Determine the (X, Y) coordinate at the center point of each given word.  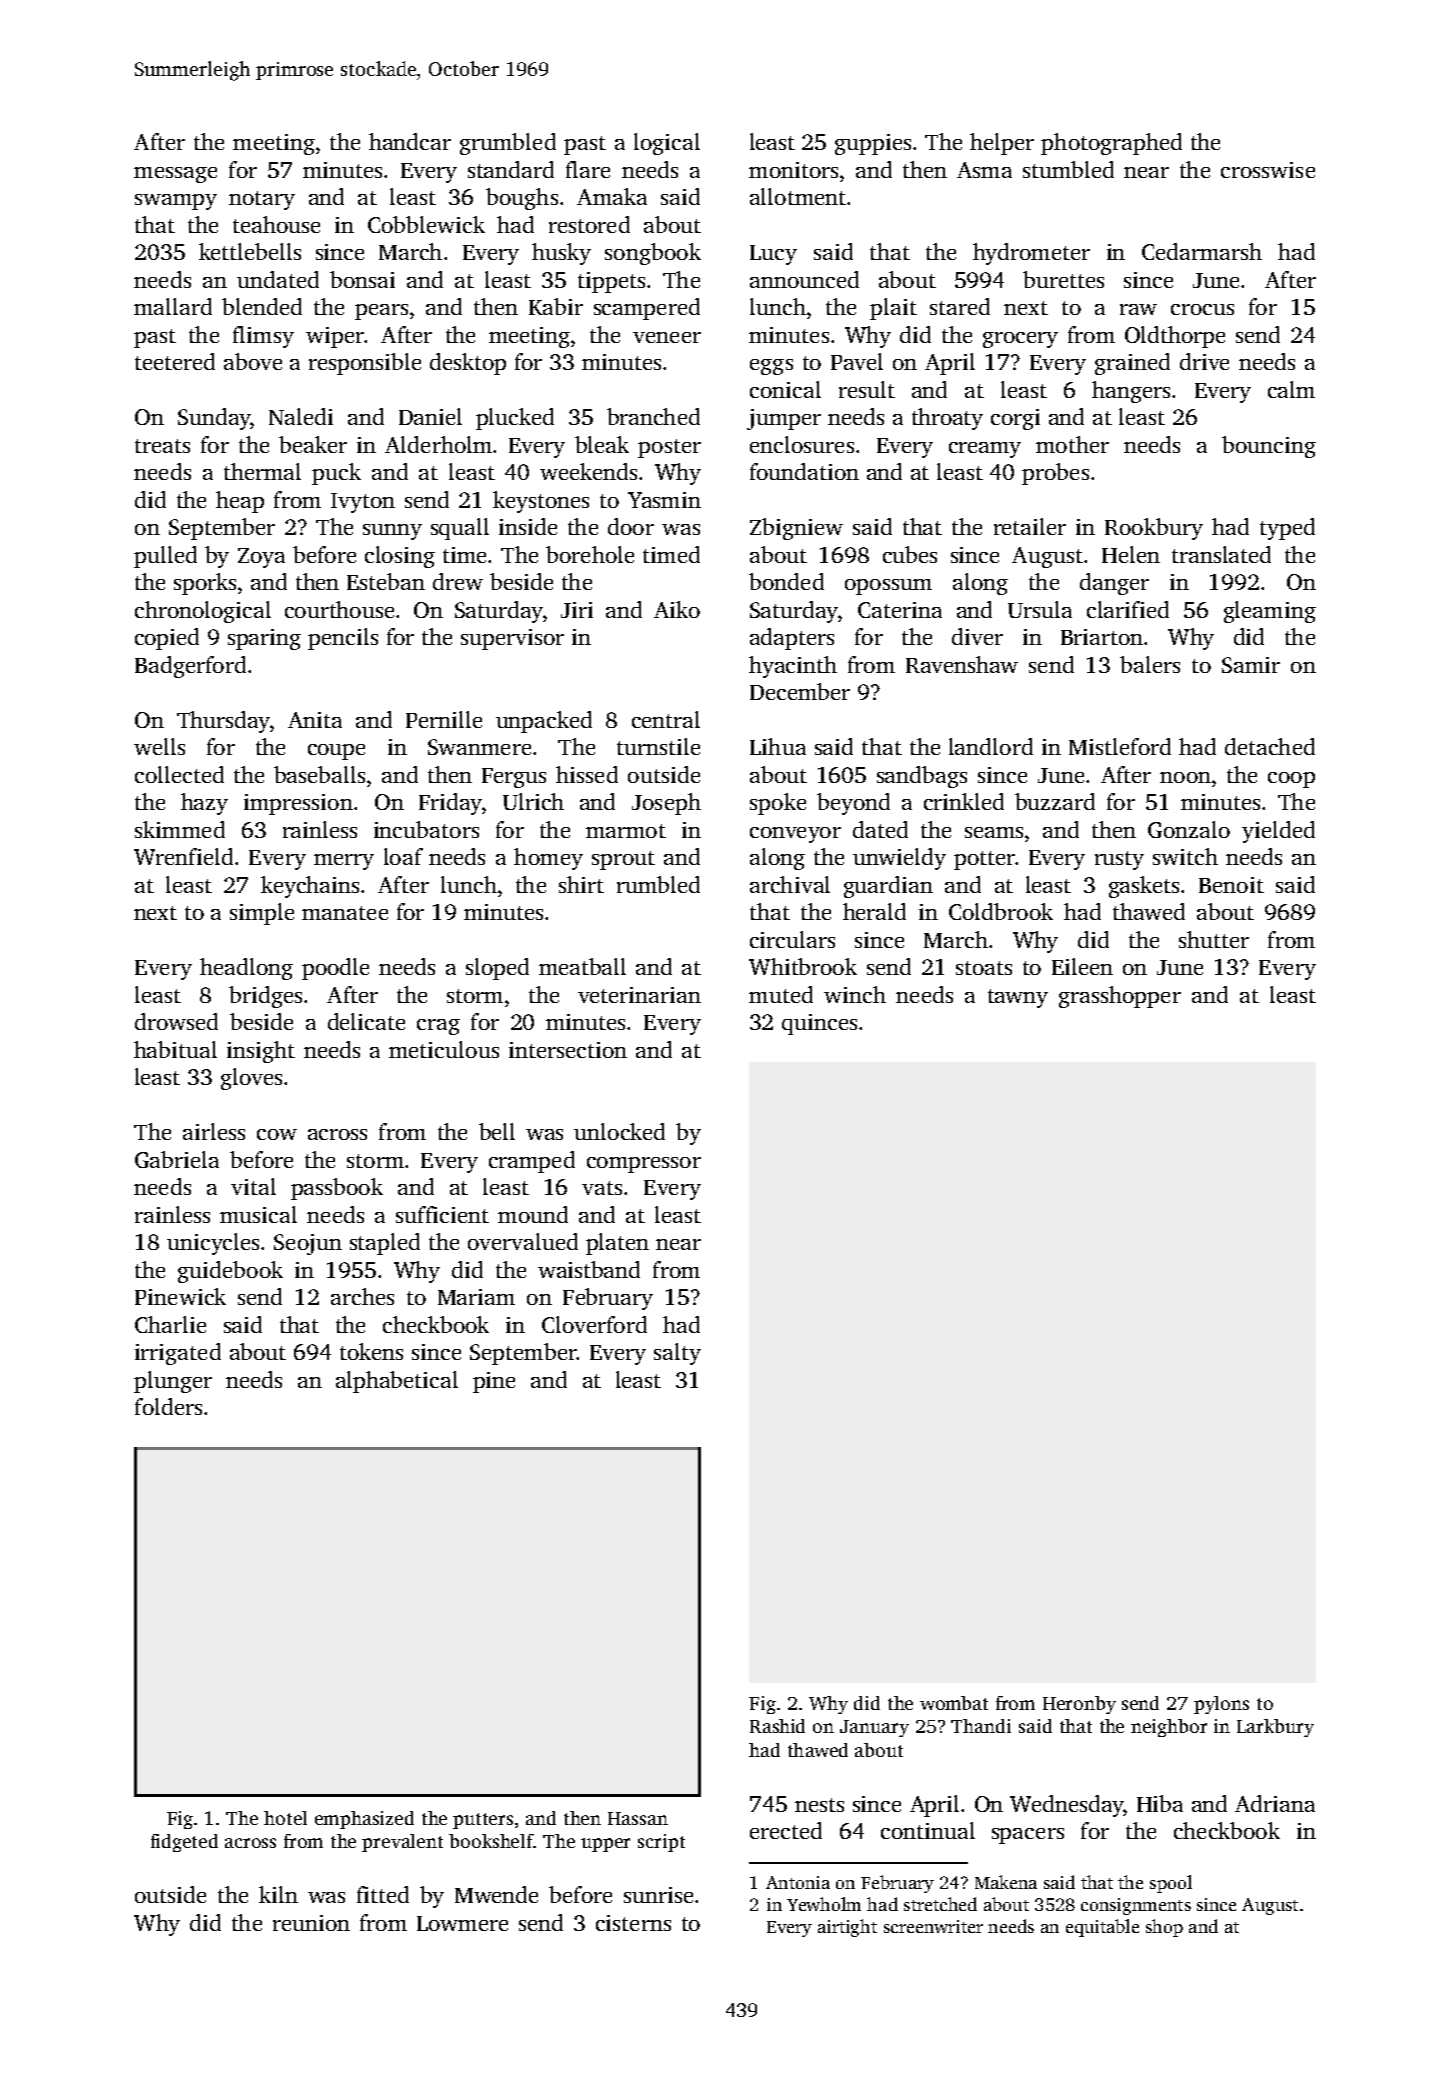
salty (677, 1354)
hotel (285, 1818)
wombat (954, 1703)
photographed (1111, 144)
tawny (1018, 998)
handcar (410, 141)
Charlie (170, 1324)
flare (588, 169)
